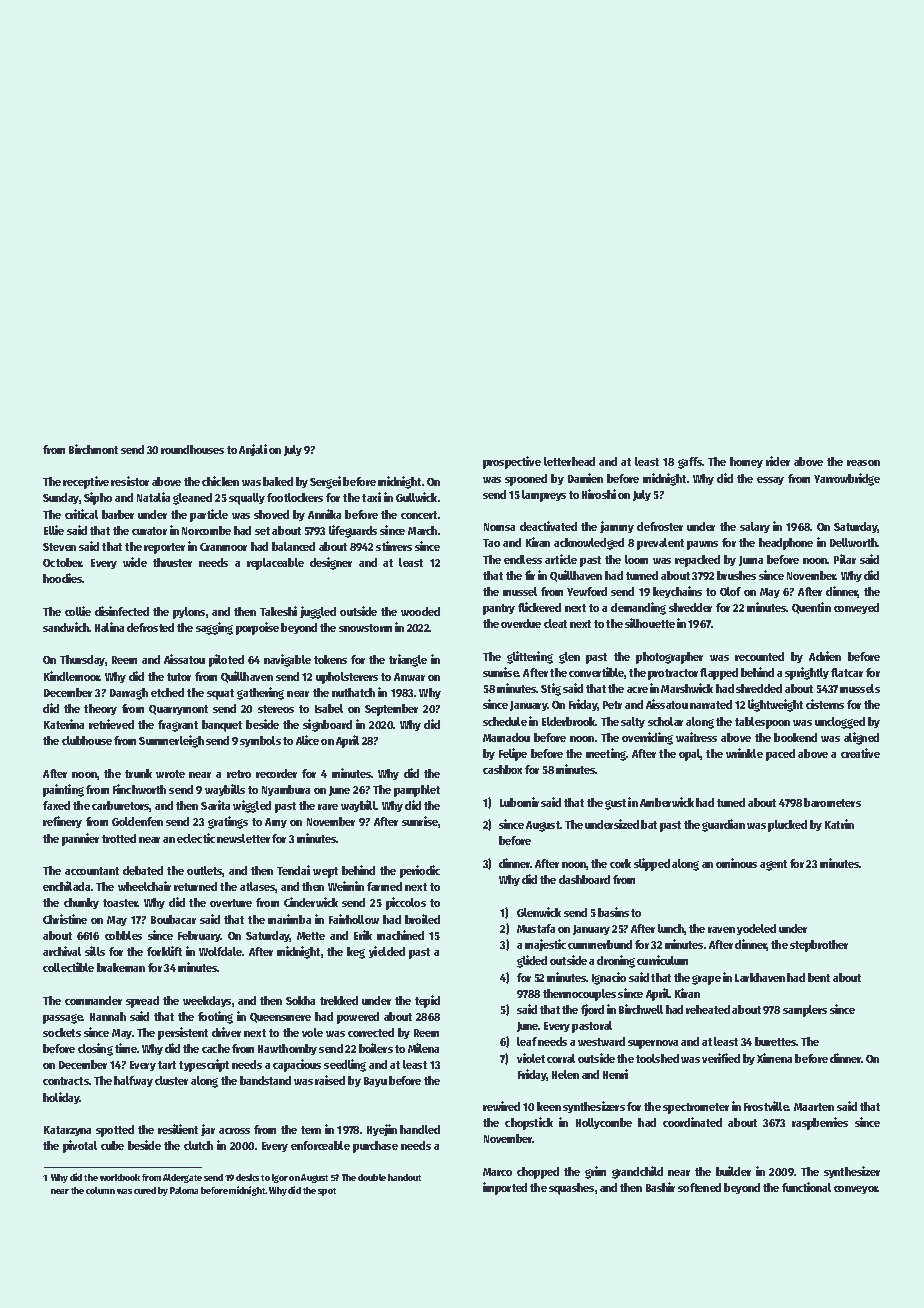 This page has width=924, height=1308. Describe the element at coordinates (67, 1131) in the page. I see `Katarzyna` at that location.
